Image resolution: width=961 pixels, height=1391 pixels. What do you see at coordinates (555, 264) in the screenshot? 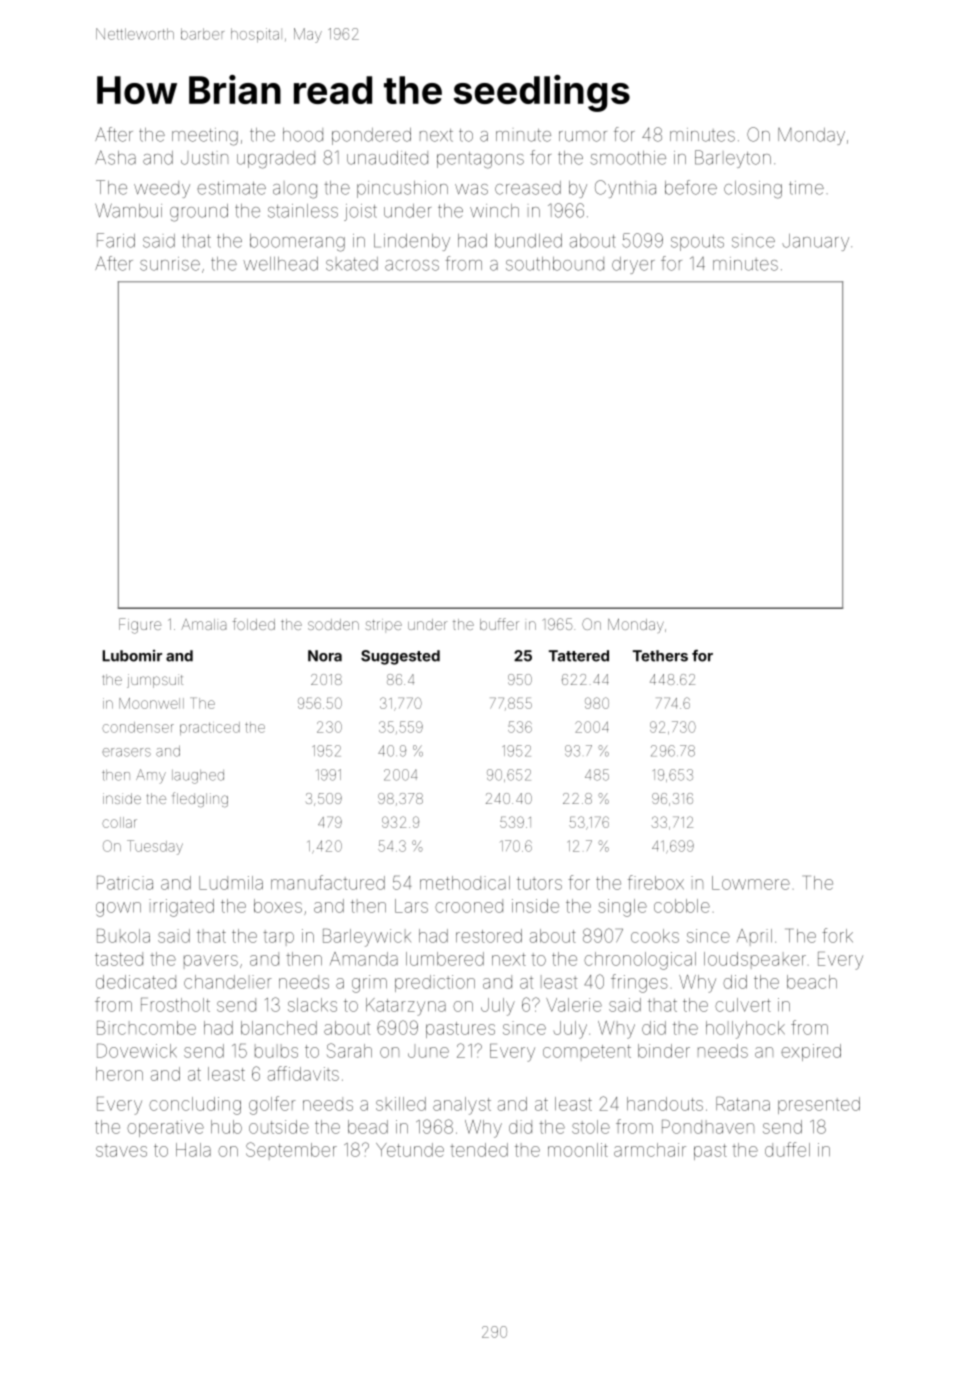
I see `southbound` at bounding box center [555, 264].
